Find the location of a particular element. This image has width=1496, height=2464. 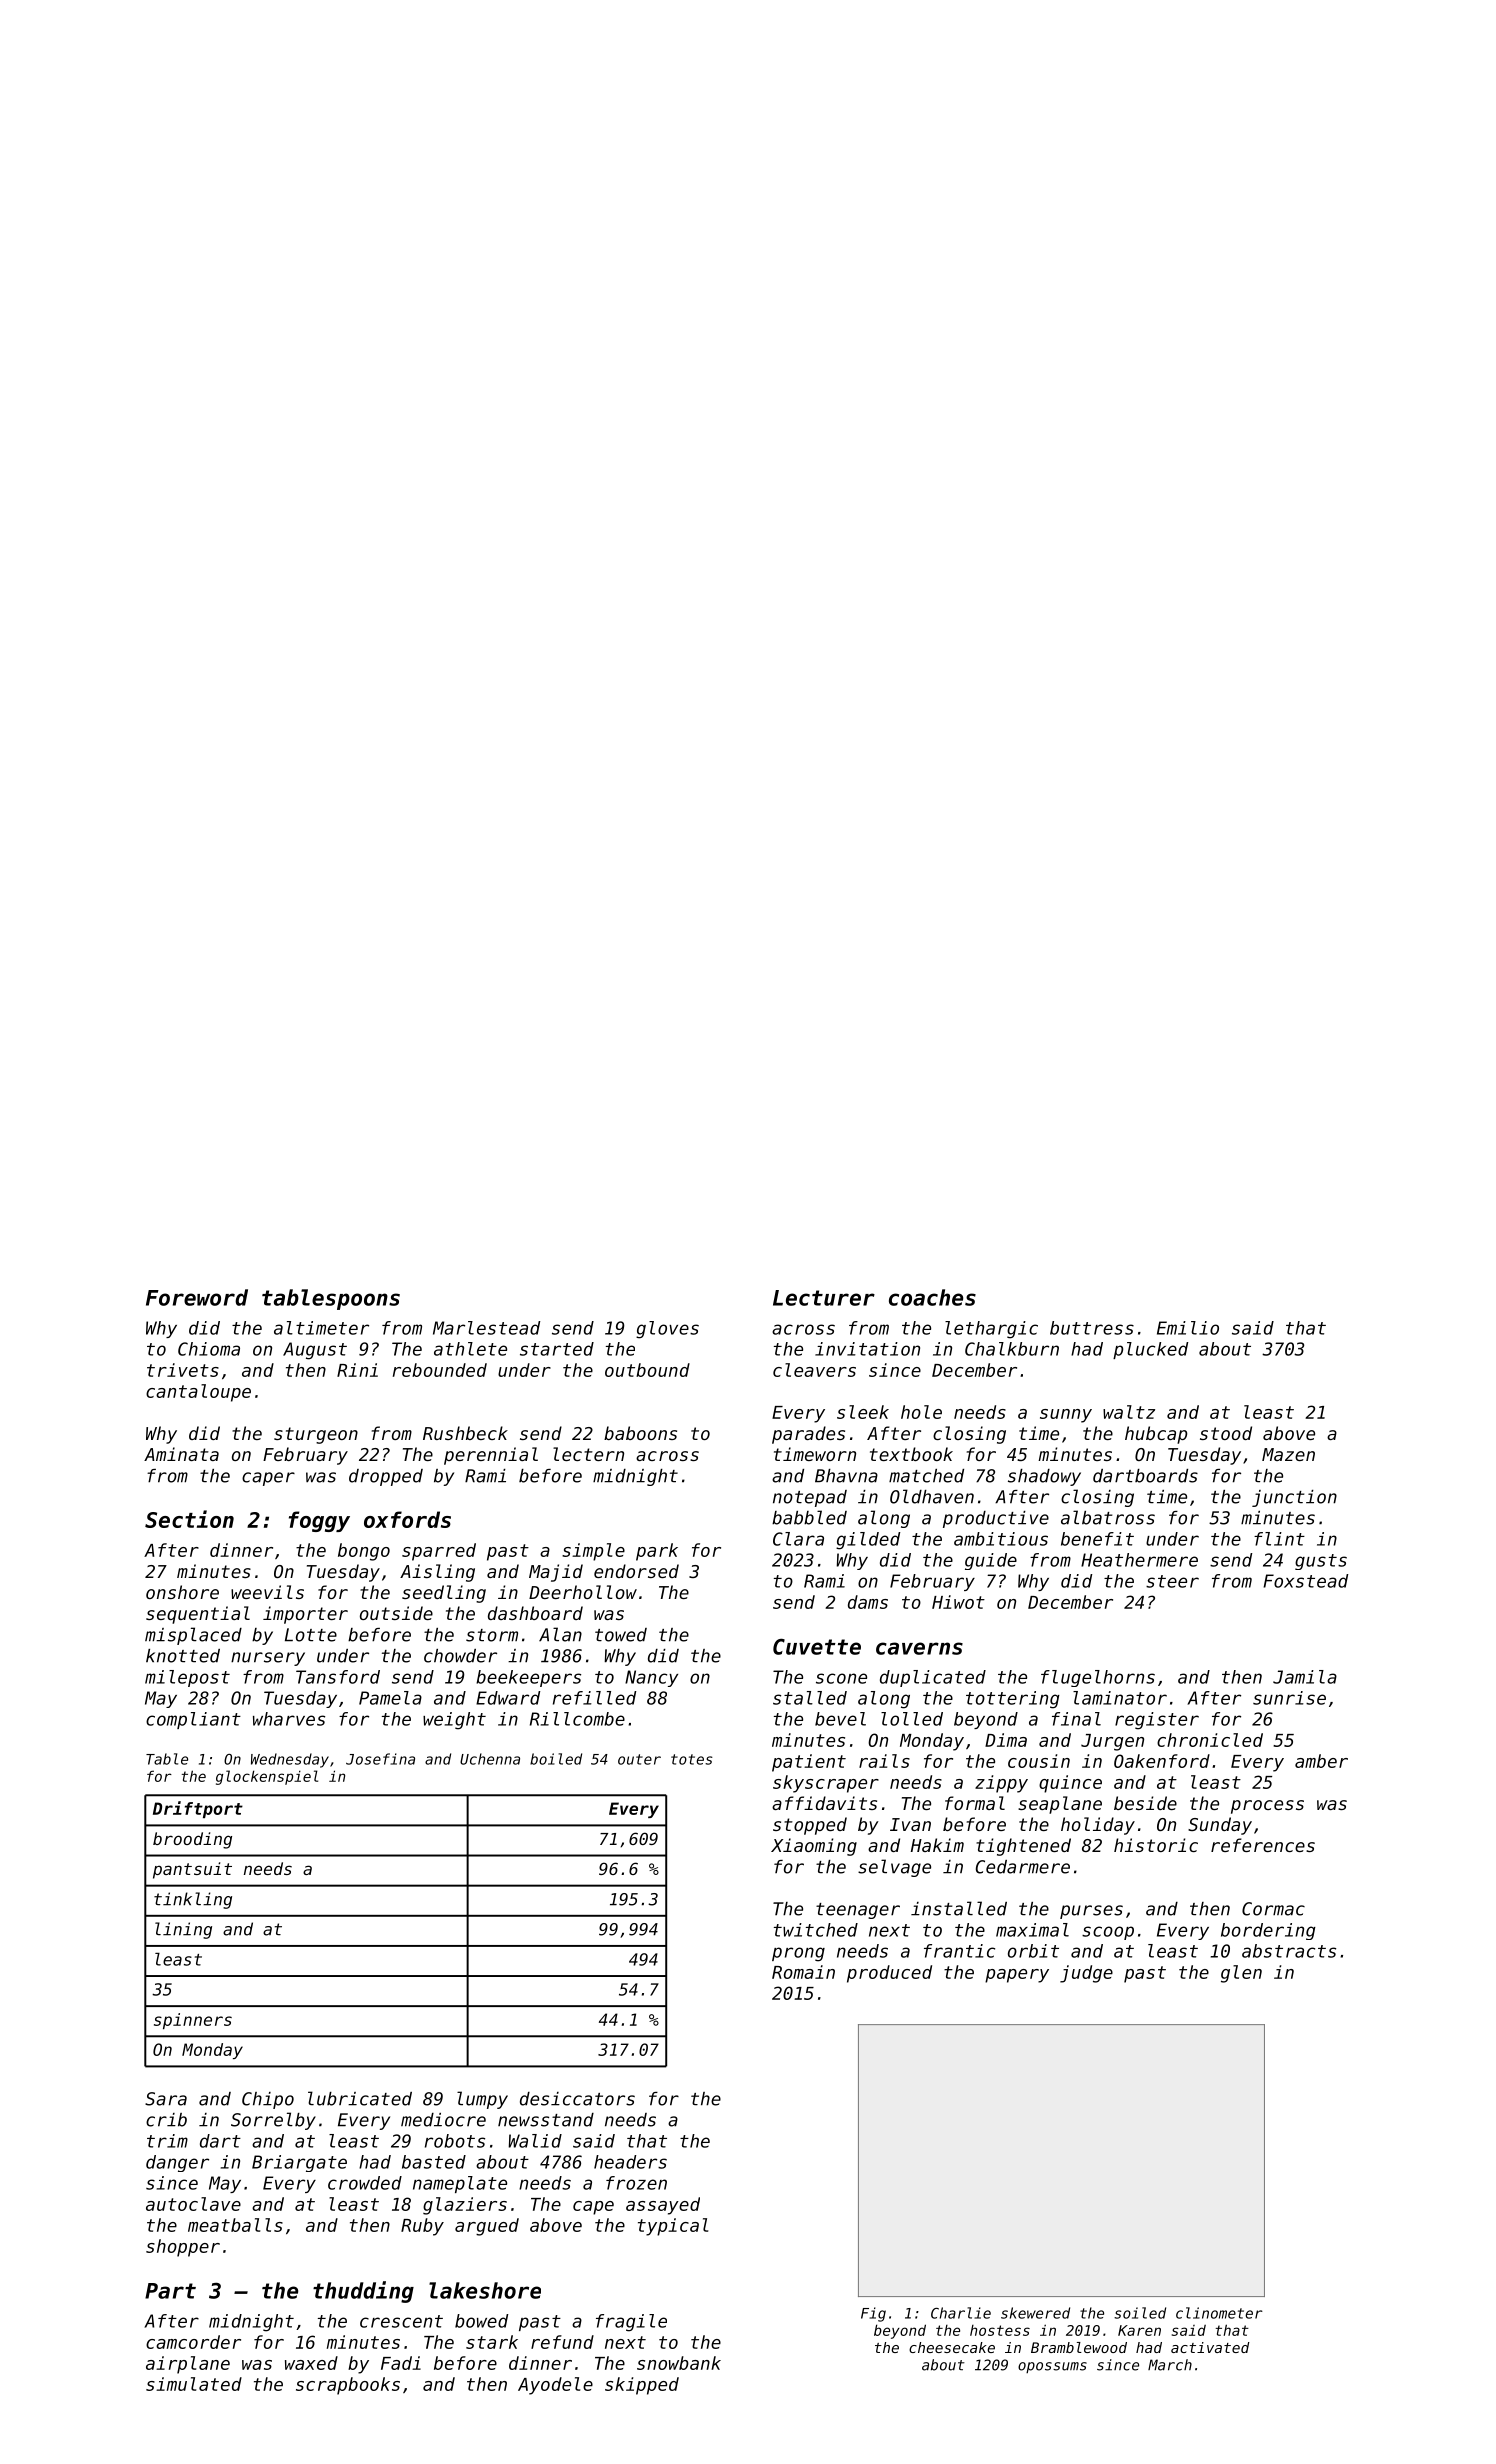

Lecturer is located at coordinates (824, 1298).
